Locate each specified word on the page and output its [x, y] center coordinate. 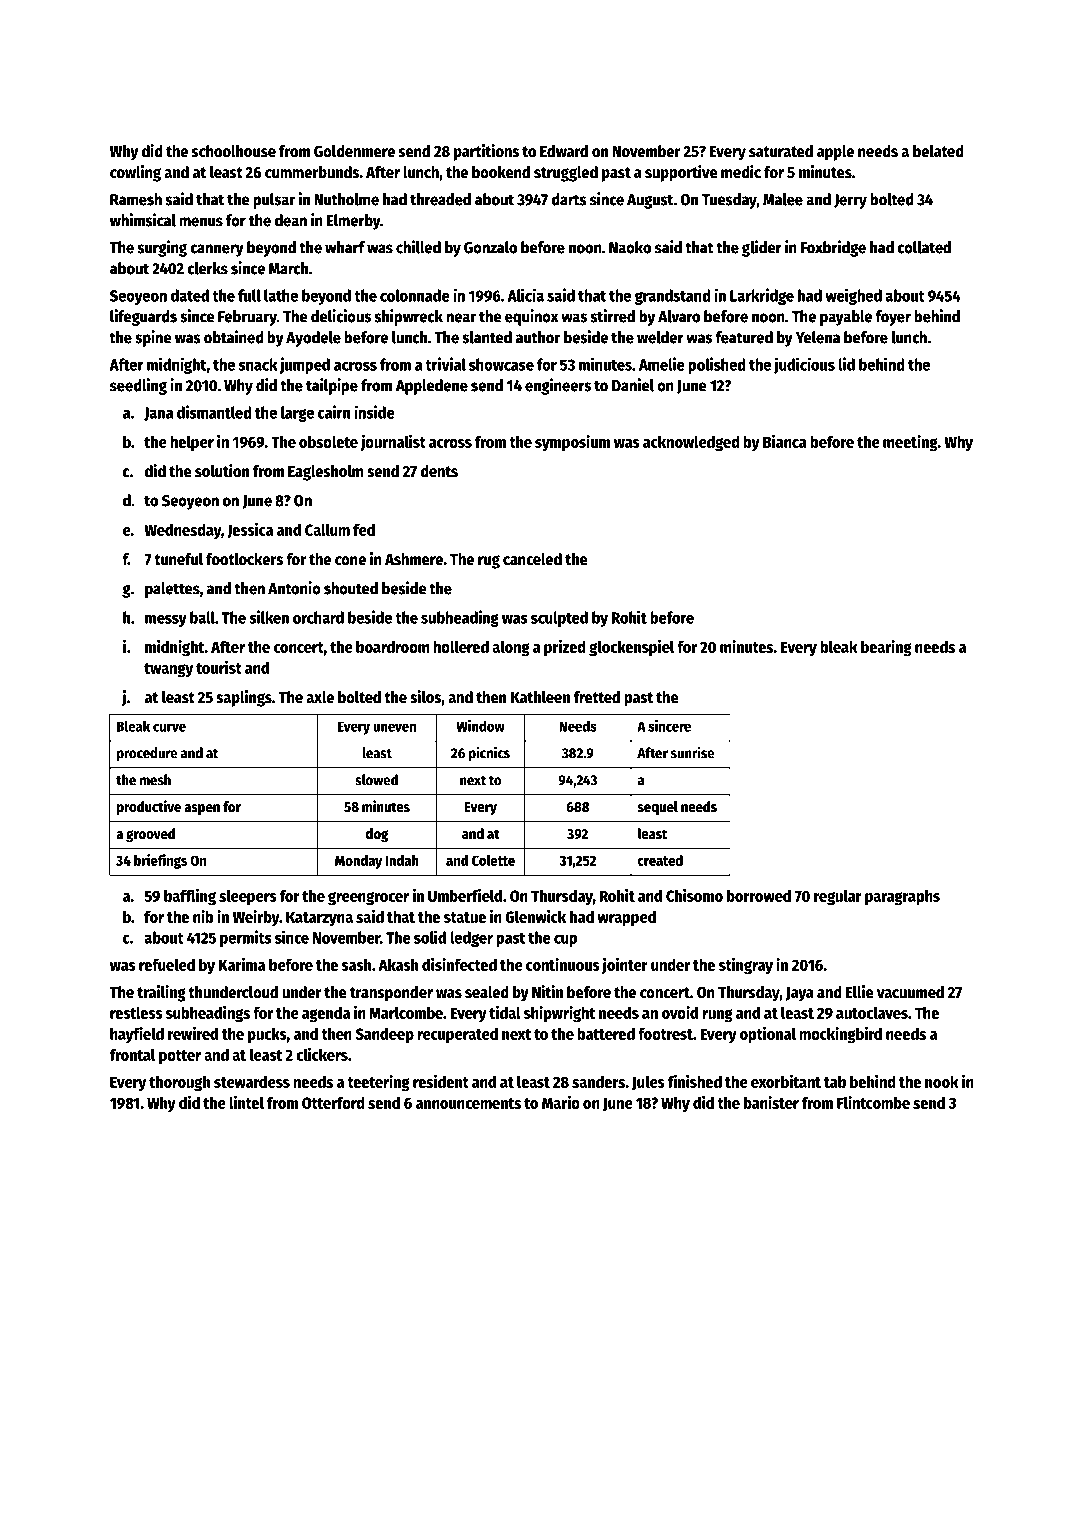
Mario [561, 1102]
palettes [172, 590]
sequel [658, 808]
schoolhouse [234, 151]
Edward [564, 151]
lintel [246, 1102]
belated [938, 151]
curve [169, 727]
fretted [597, 697]
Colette [493, 860]
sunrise [693, 752]
